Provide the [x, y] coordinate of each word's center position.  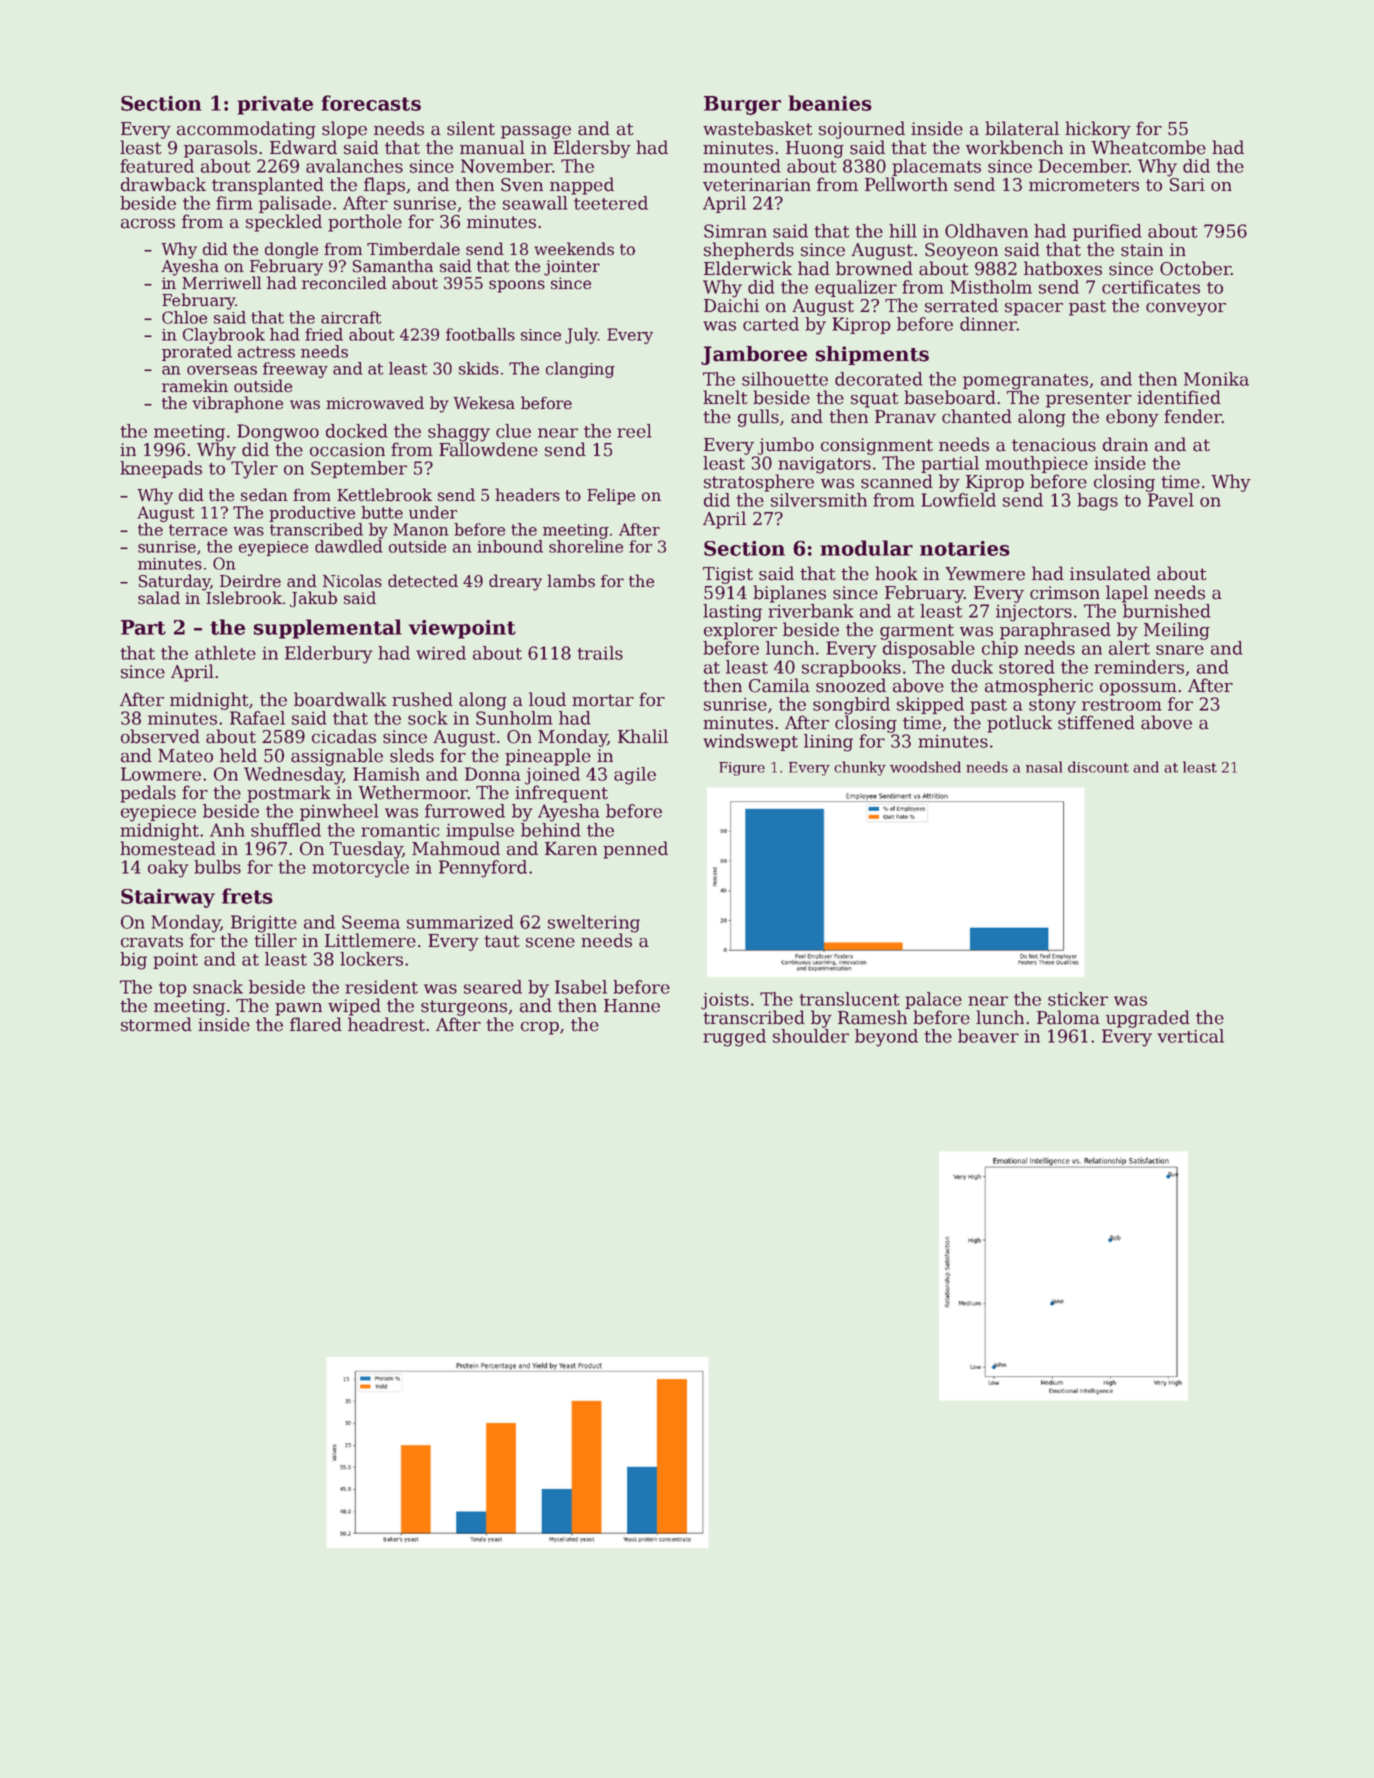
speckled [284, 223]
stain [1142, 250]
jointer [572, 268]
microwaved [375, 403]
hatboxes [1063, 268]
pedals [148, 794]
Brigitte [264, 924]
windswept [750, 742]
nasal [1044, 767]
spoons [517, 286]
